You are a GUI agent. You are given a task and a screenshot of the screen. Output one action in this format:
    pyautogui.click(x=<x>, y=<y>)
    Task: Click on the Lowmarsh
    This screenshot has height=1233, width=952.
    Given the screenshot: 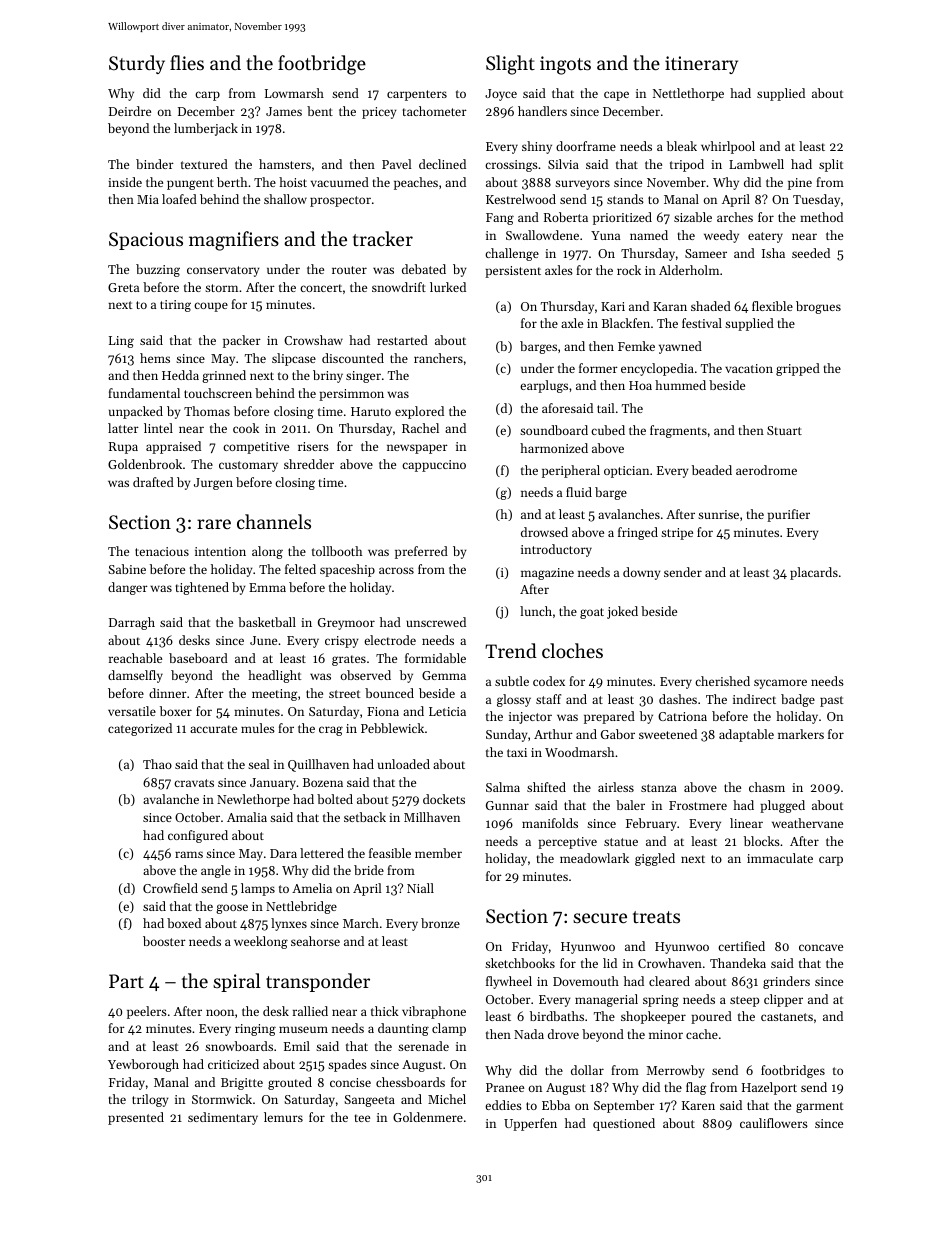 What is the action you would take?
    pyautogui.click(x=294, y=93)
